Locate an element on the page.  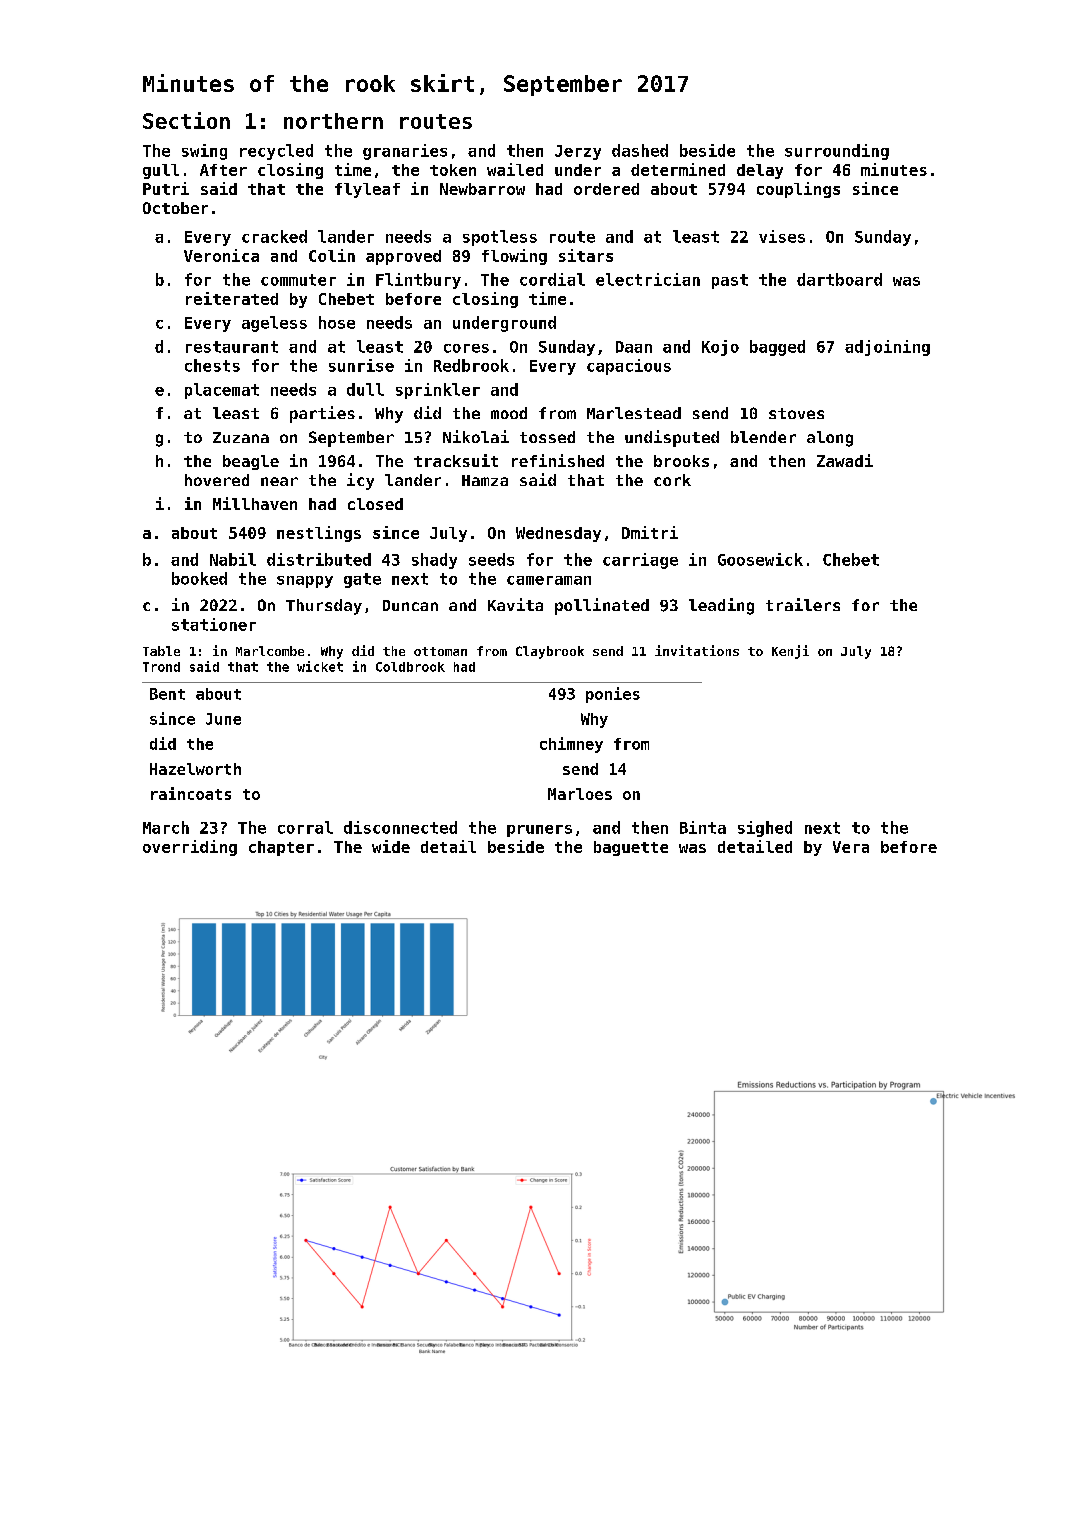
baguette is located at coordinates (631, 848).
